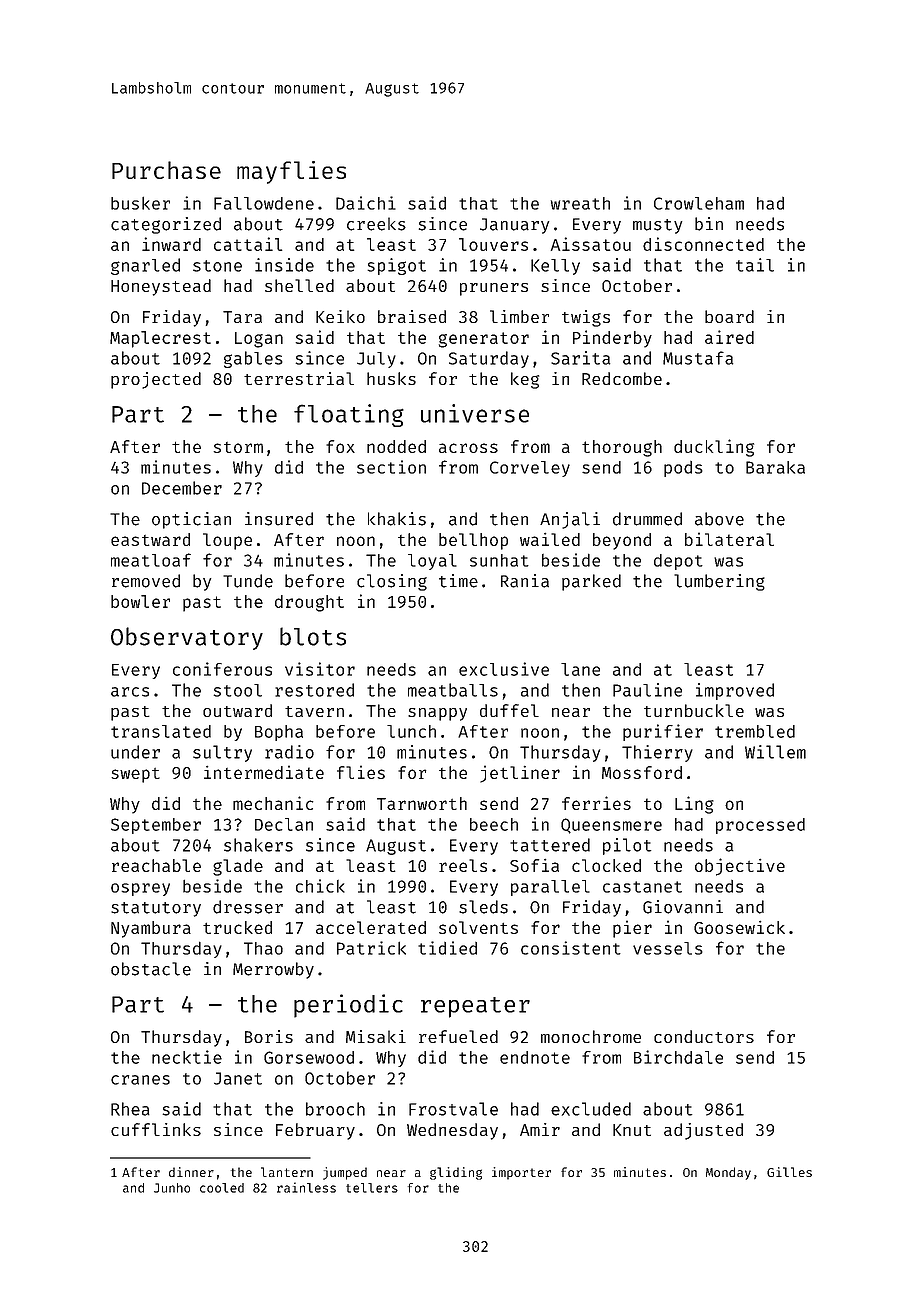 This page has height=1311, width=924. I want to click on gnarled, so click(145, 266).
